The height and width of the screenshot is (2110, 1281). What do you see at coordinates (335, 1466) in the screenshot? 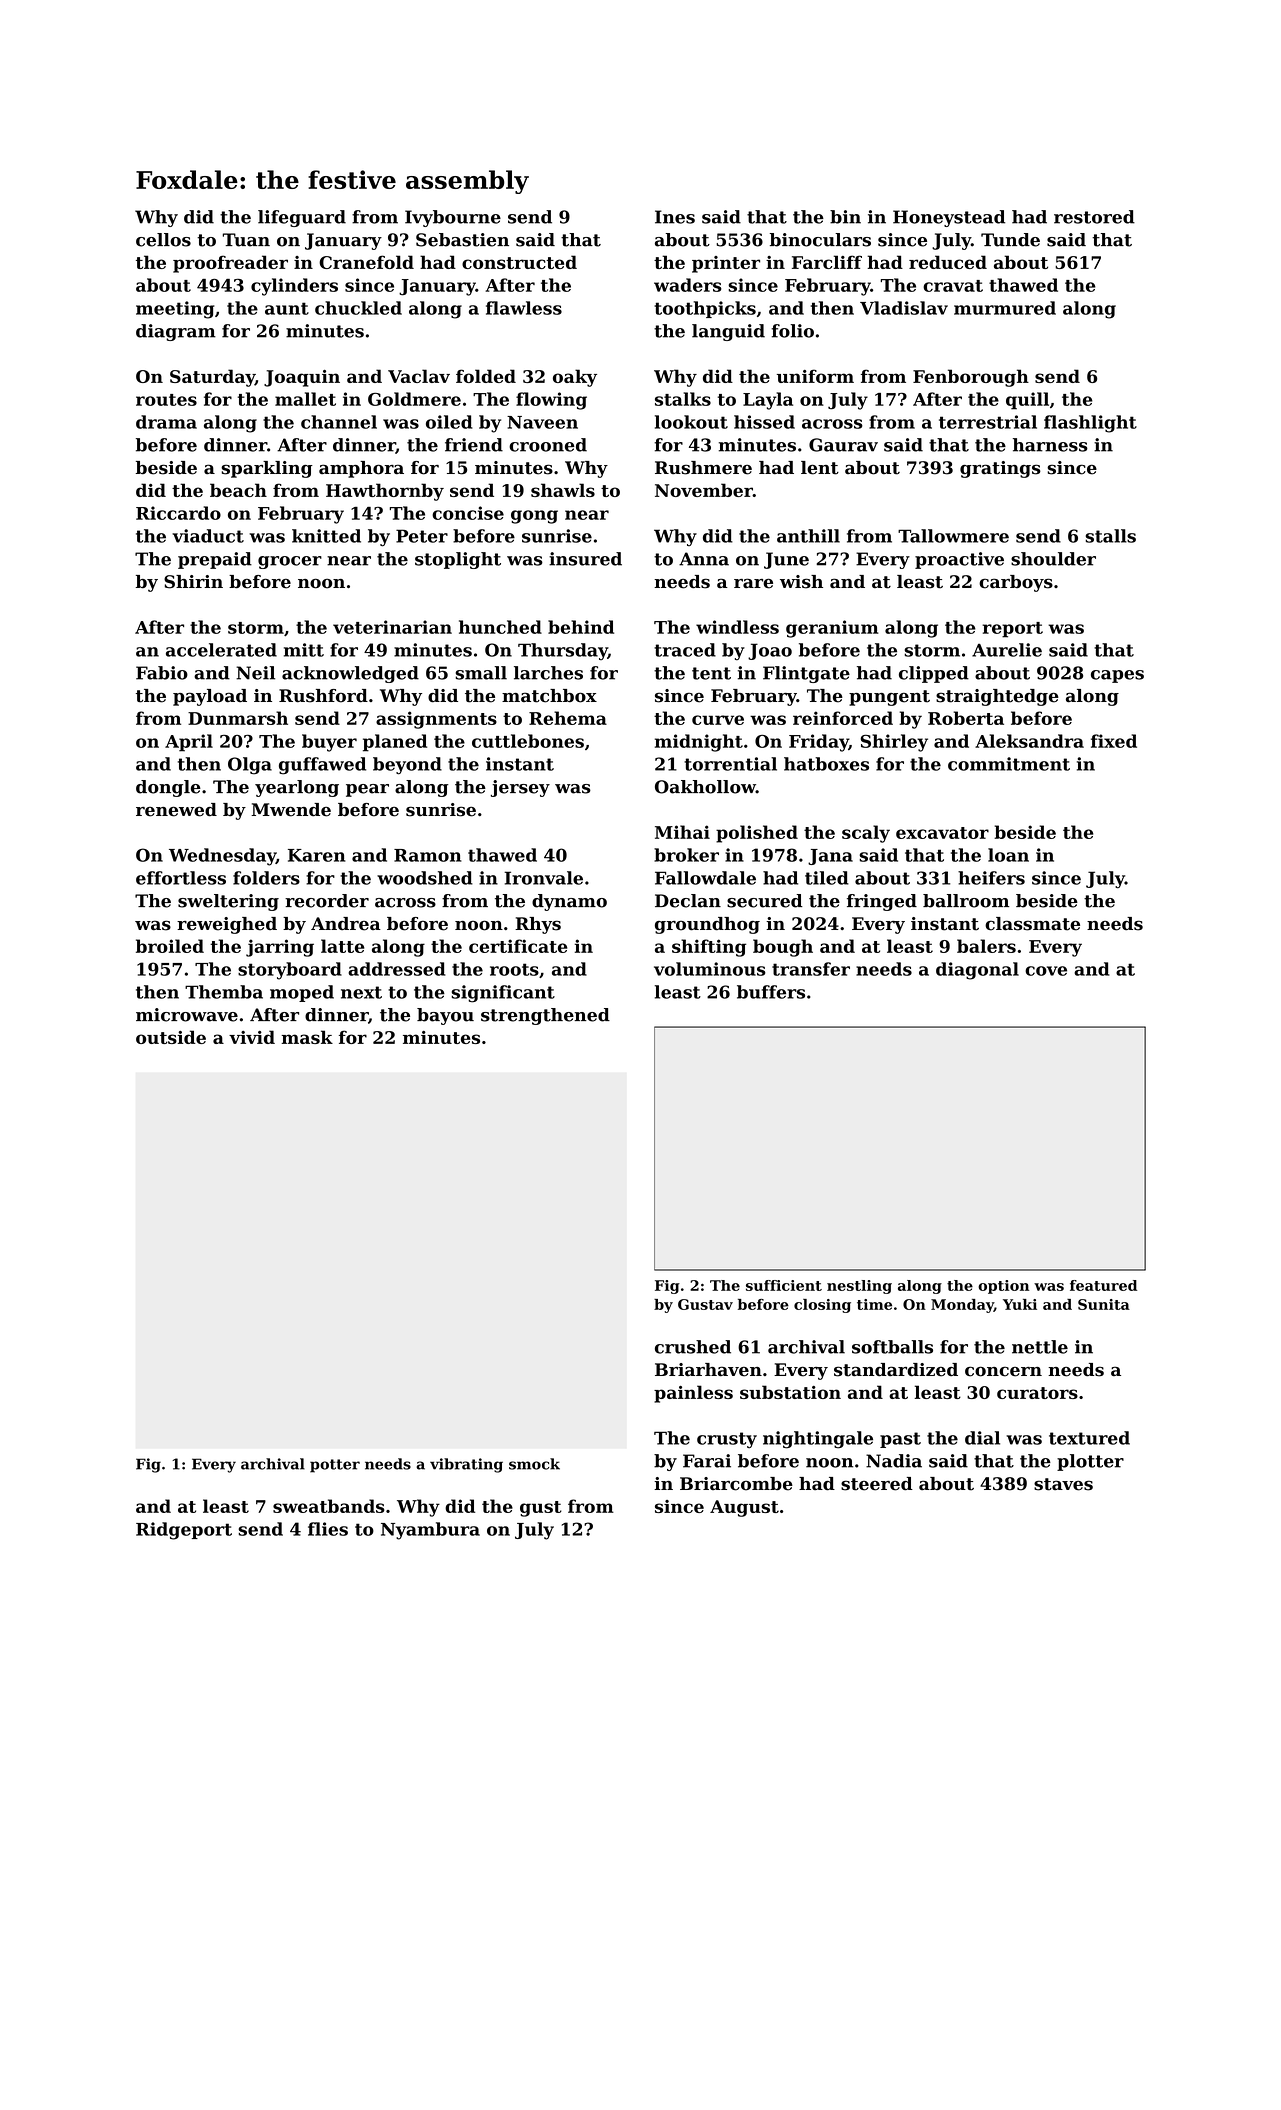
I see `potter` at bounding box center [335, 1466].
